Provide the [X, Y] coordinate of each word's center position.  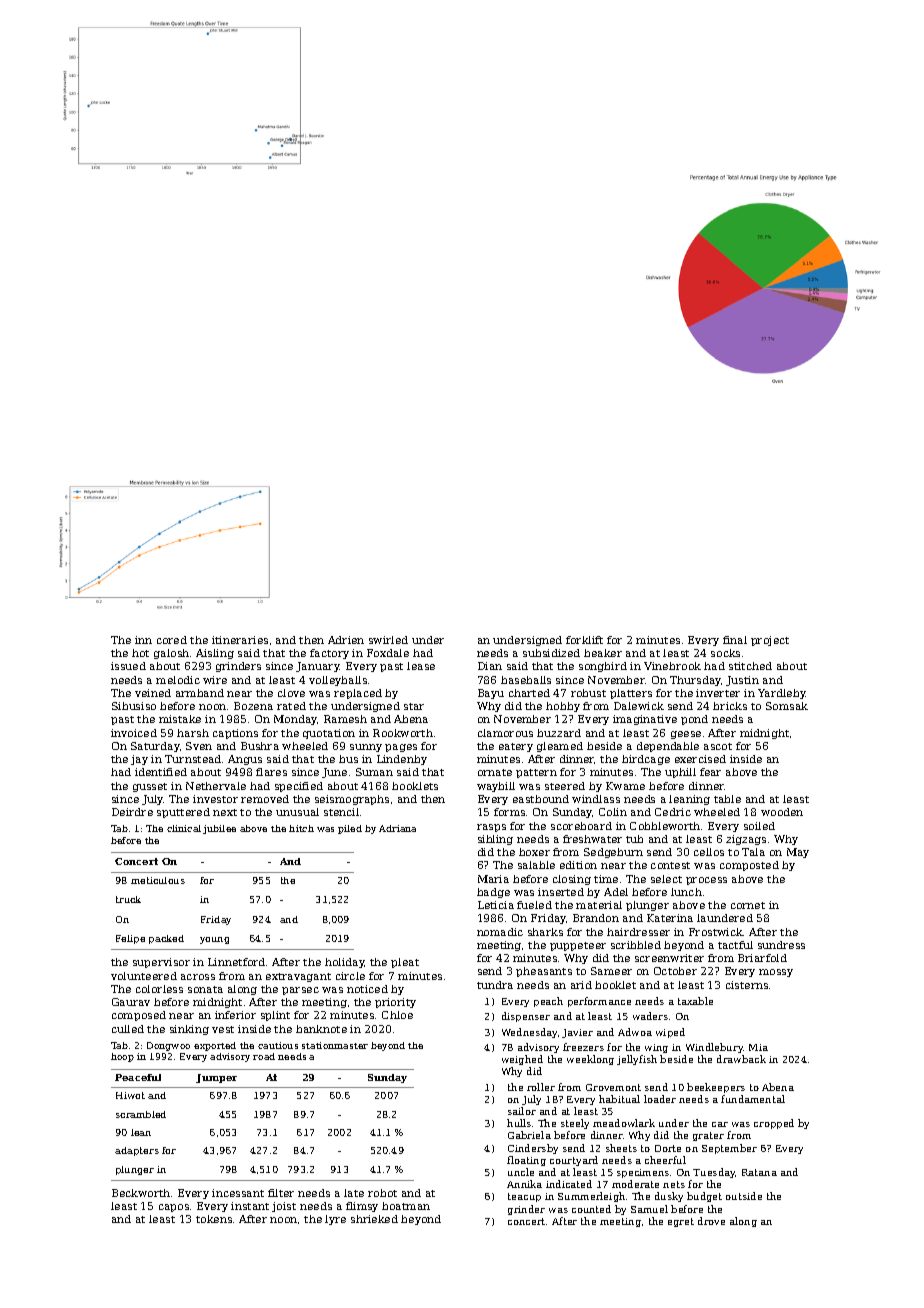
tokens [214, 1219]
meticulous [158, 880]
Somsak [787, 706]
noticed [367, 989]
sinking [189, 1030]
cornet [748, 905]
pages [401, 748]
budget [704, 1197]
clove [291, 693]
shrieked [374, 1219]
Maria [493, 879]
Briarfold [762, 958]
